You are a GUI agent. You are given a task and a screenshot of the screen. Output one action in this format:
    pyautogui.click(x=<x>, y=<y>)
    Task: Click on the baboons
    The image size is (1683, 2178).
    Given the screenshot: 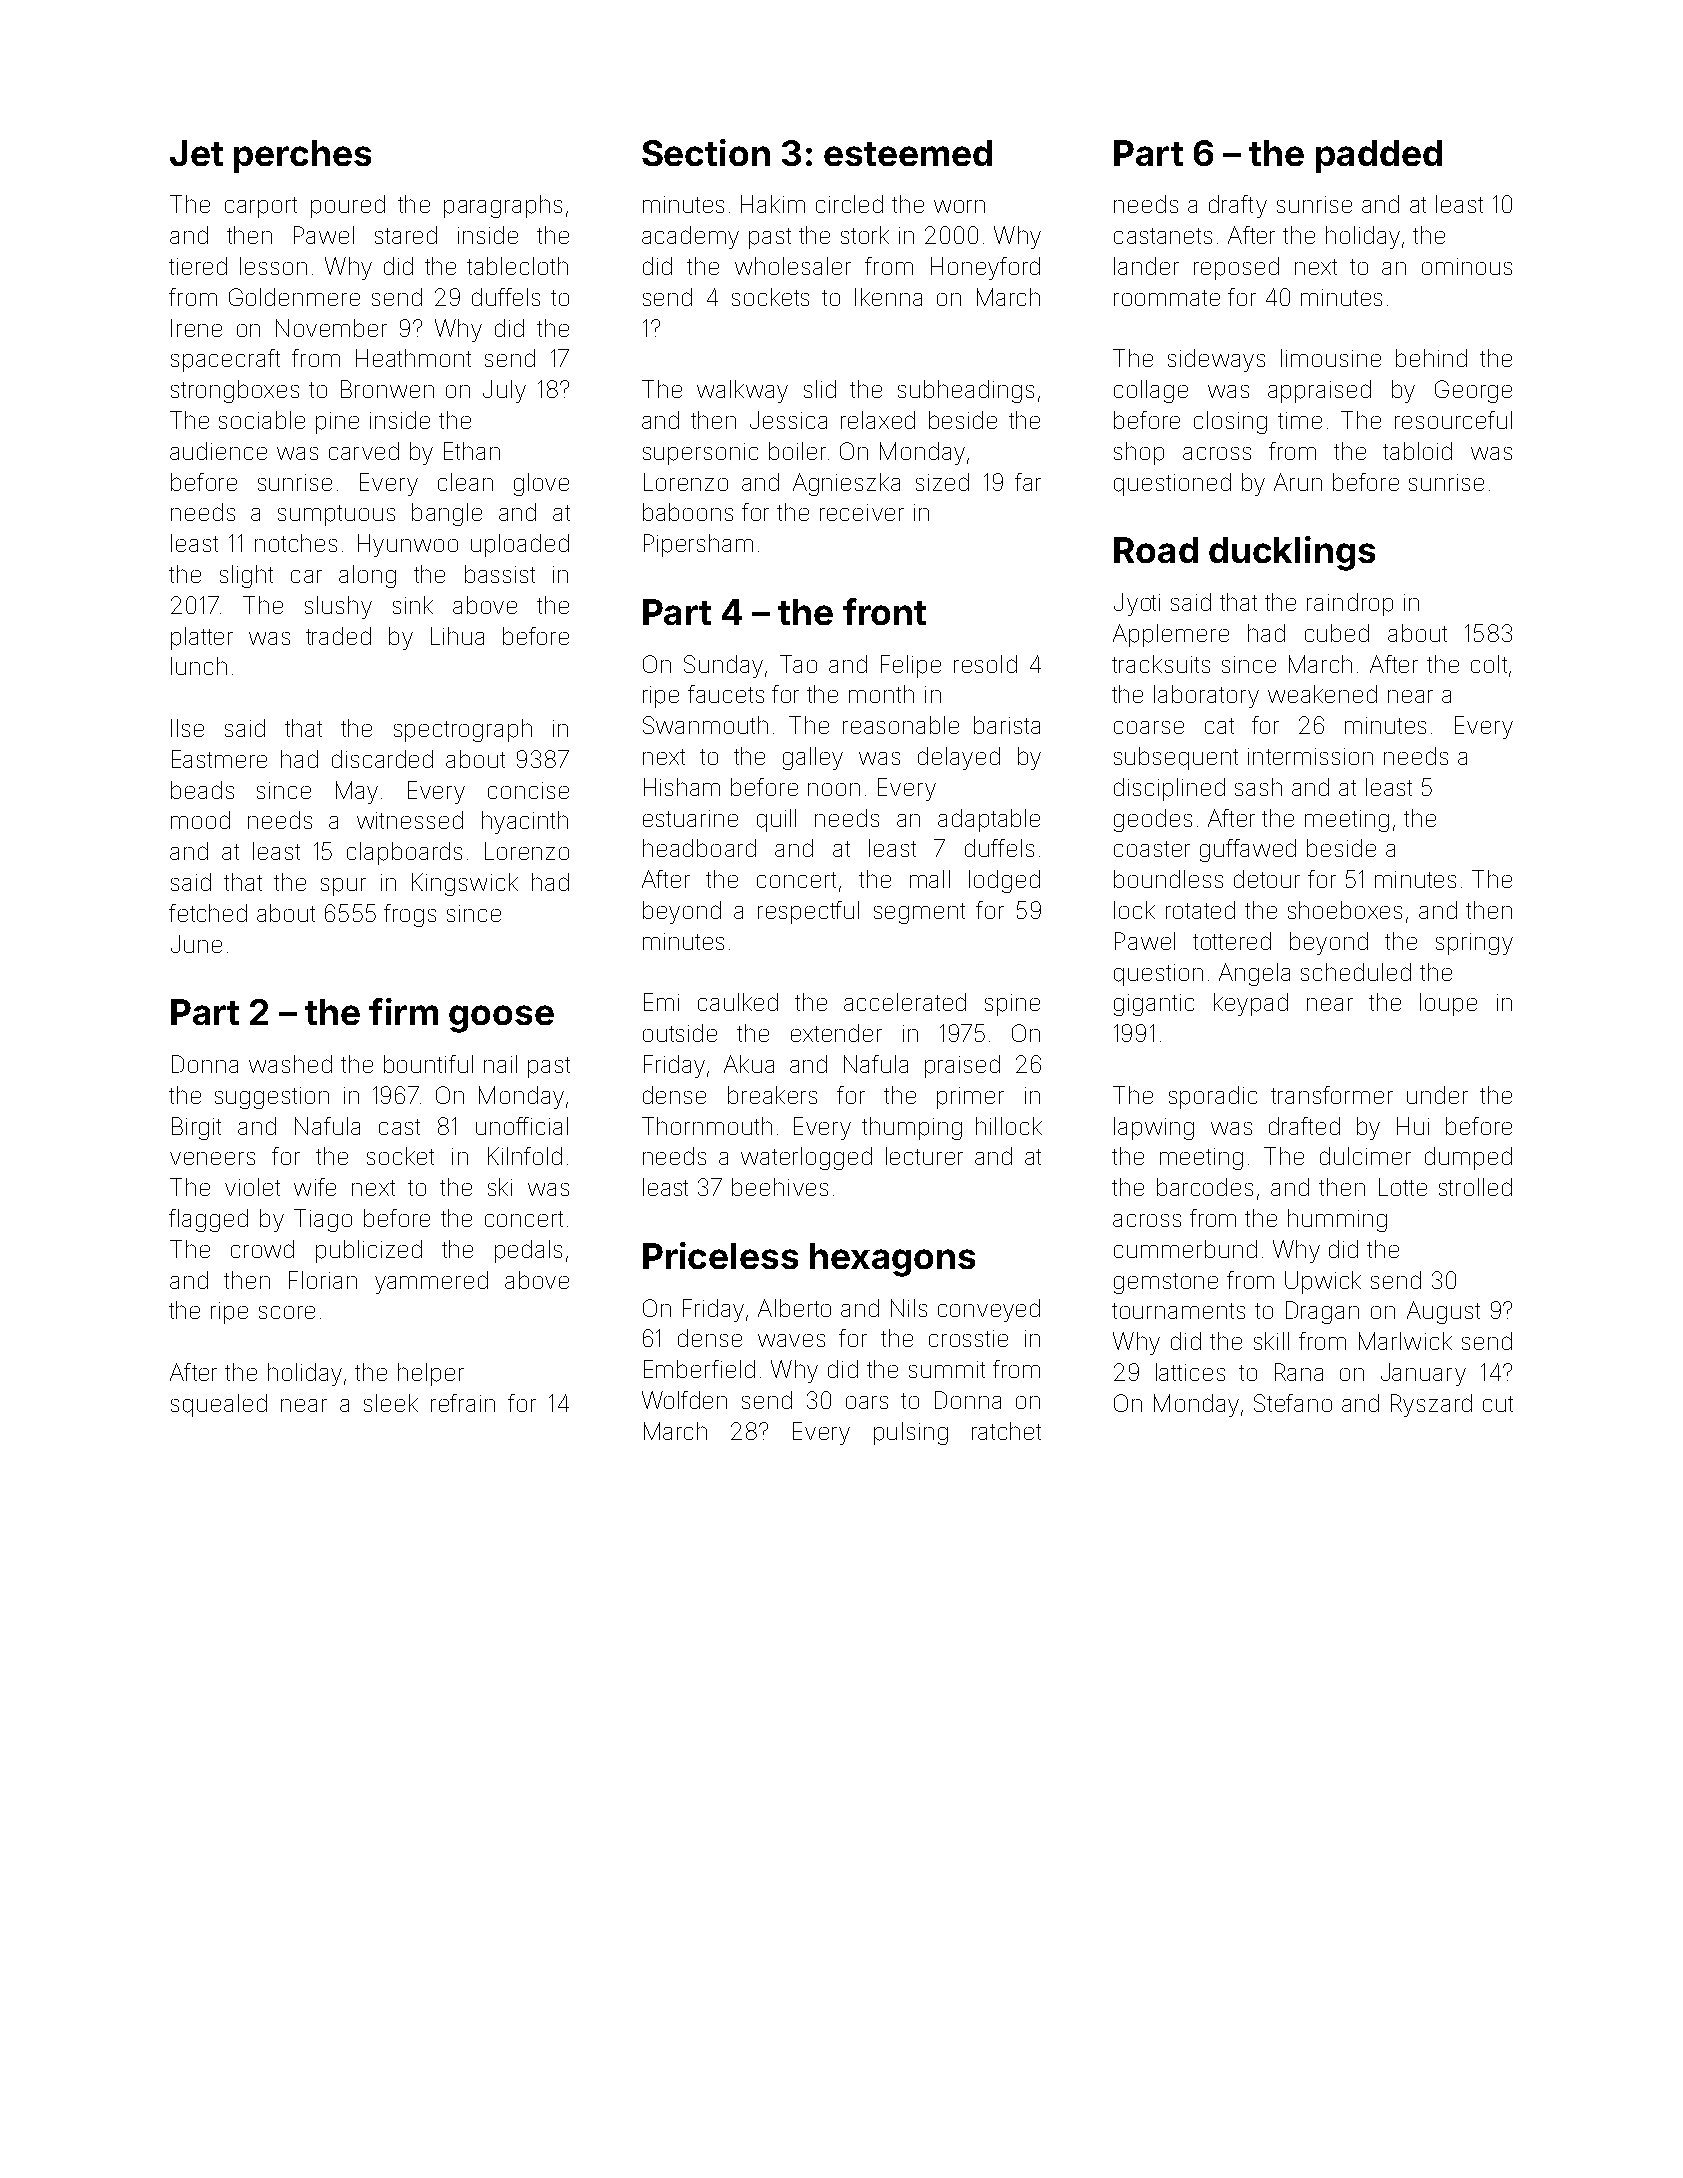 What is the action you would take?
    pyautogui.click(x=688, y=512)
